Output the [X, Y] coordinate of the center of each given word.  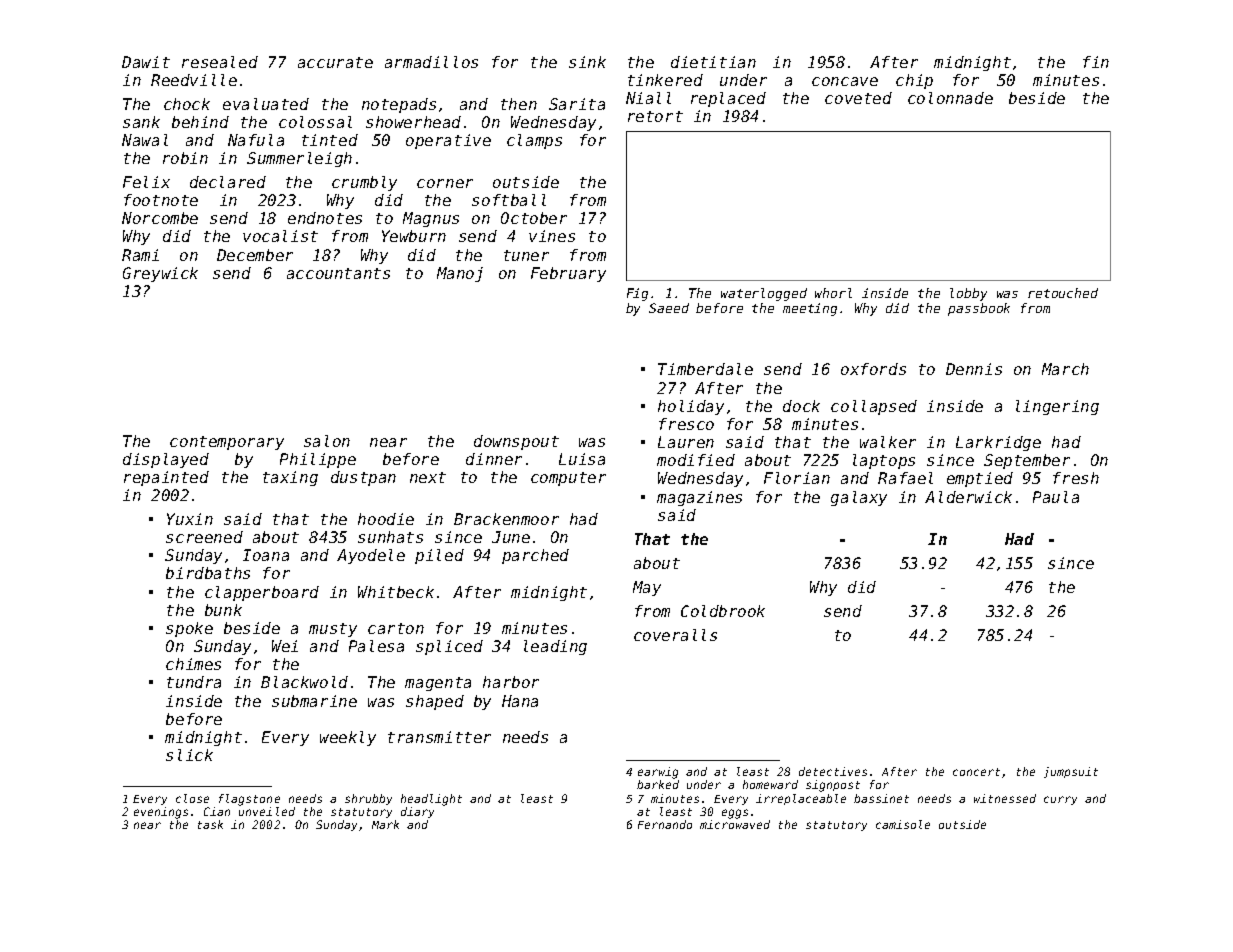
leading [555, 647]
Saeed [669, 308]
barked [658, 784]
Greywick [160, 274]
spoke [189, 629]
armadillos [431, 62]
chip [914, 81]
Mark [385, 824]
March [1065, 369]
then [519, 104]
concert [976, 772]
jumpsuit [1071, 772]
